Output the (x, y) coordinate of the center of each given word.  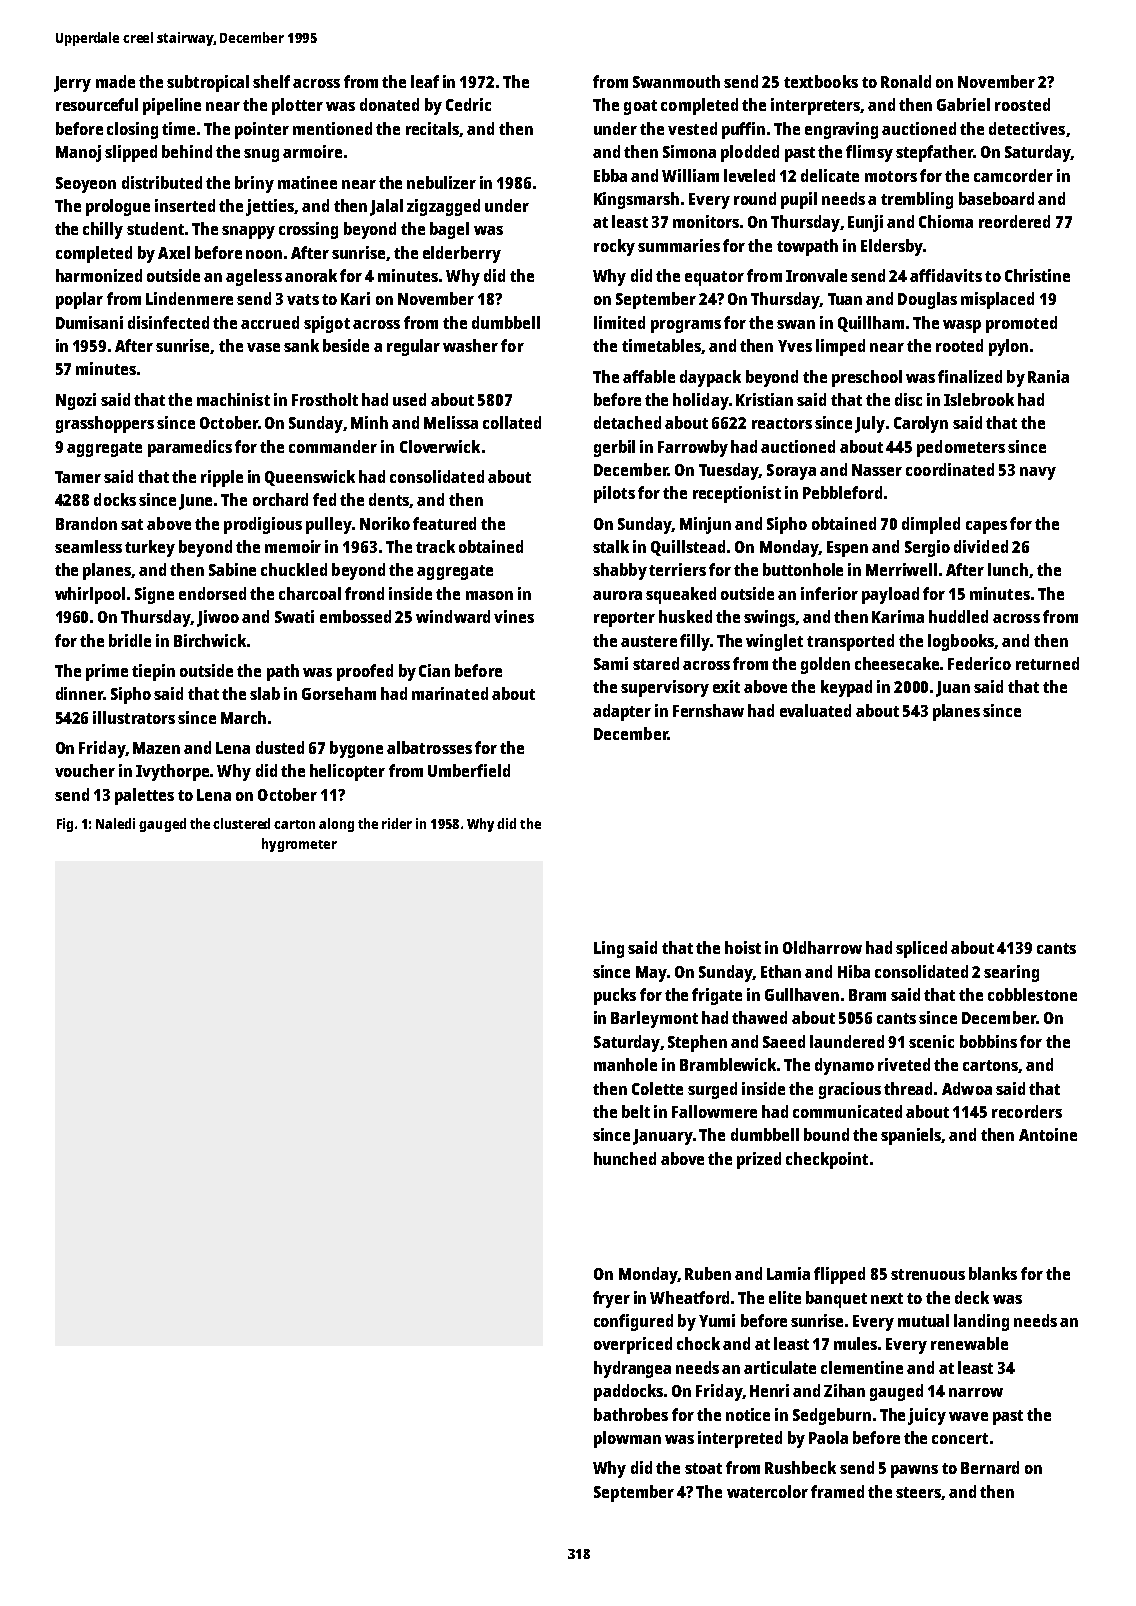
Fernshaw (708, 710)
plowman (627, 1439)
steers (918, 1492)
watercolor (767, 1491)
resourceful (97, 104)
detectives (1027, 128)
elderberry (462, 254)
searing (1011, 973)
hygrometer (299, 845)
